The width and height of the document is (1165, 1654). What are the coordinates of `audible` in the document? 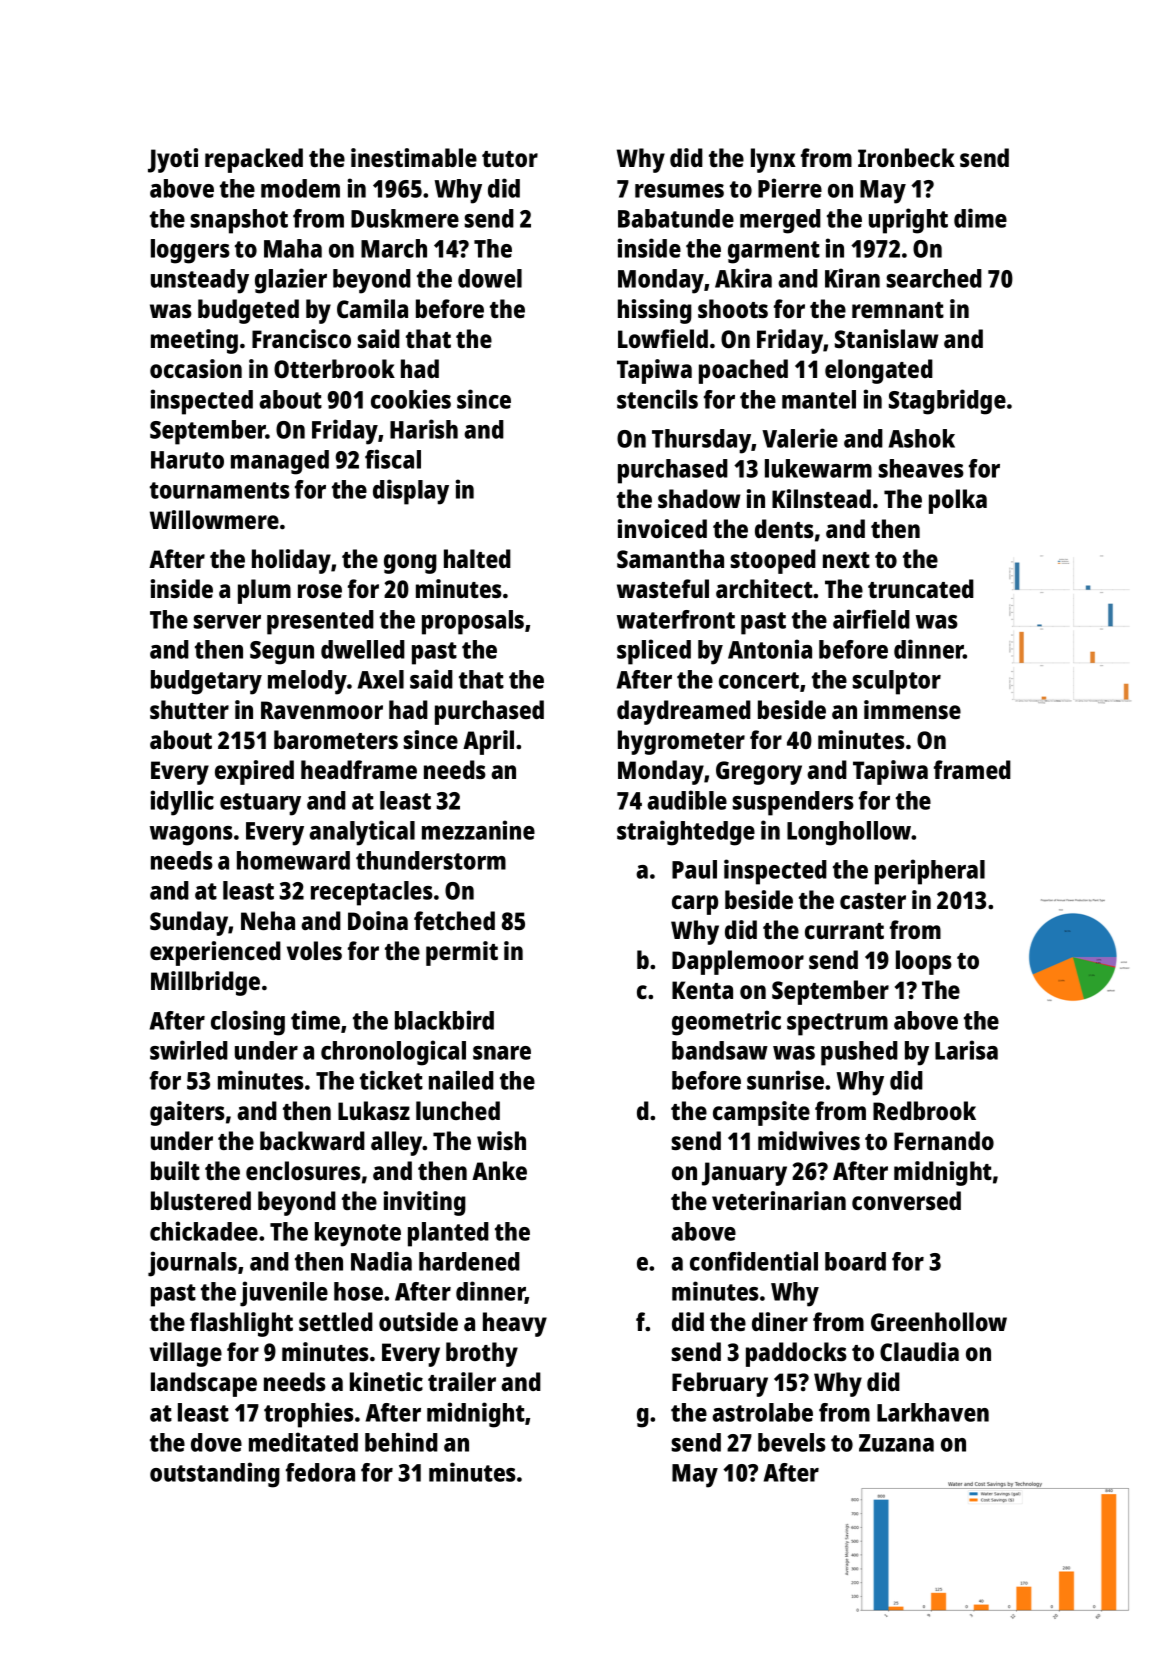 It's located at (687, 800).
